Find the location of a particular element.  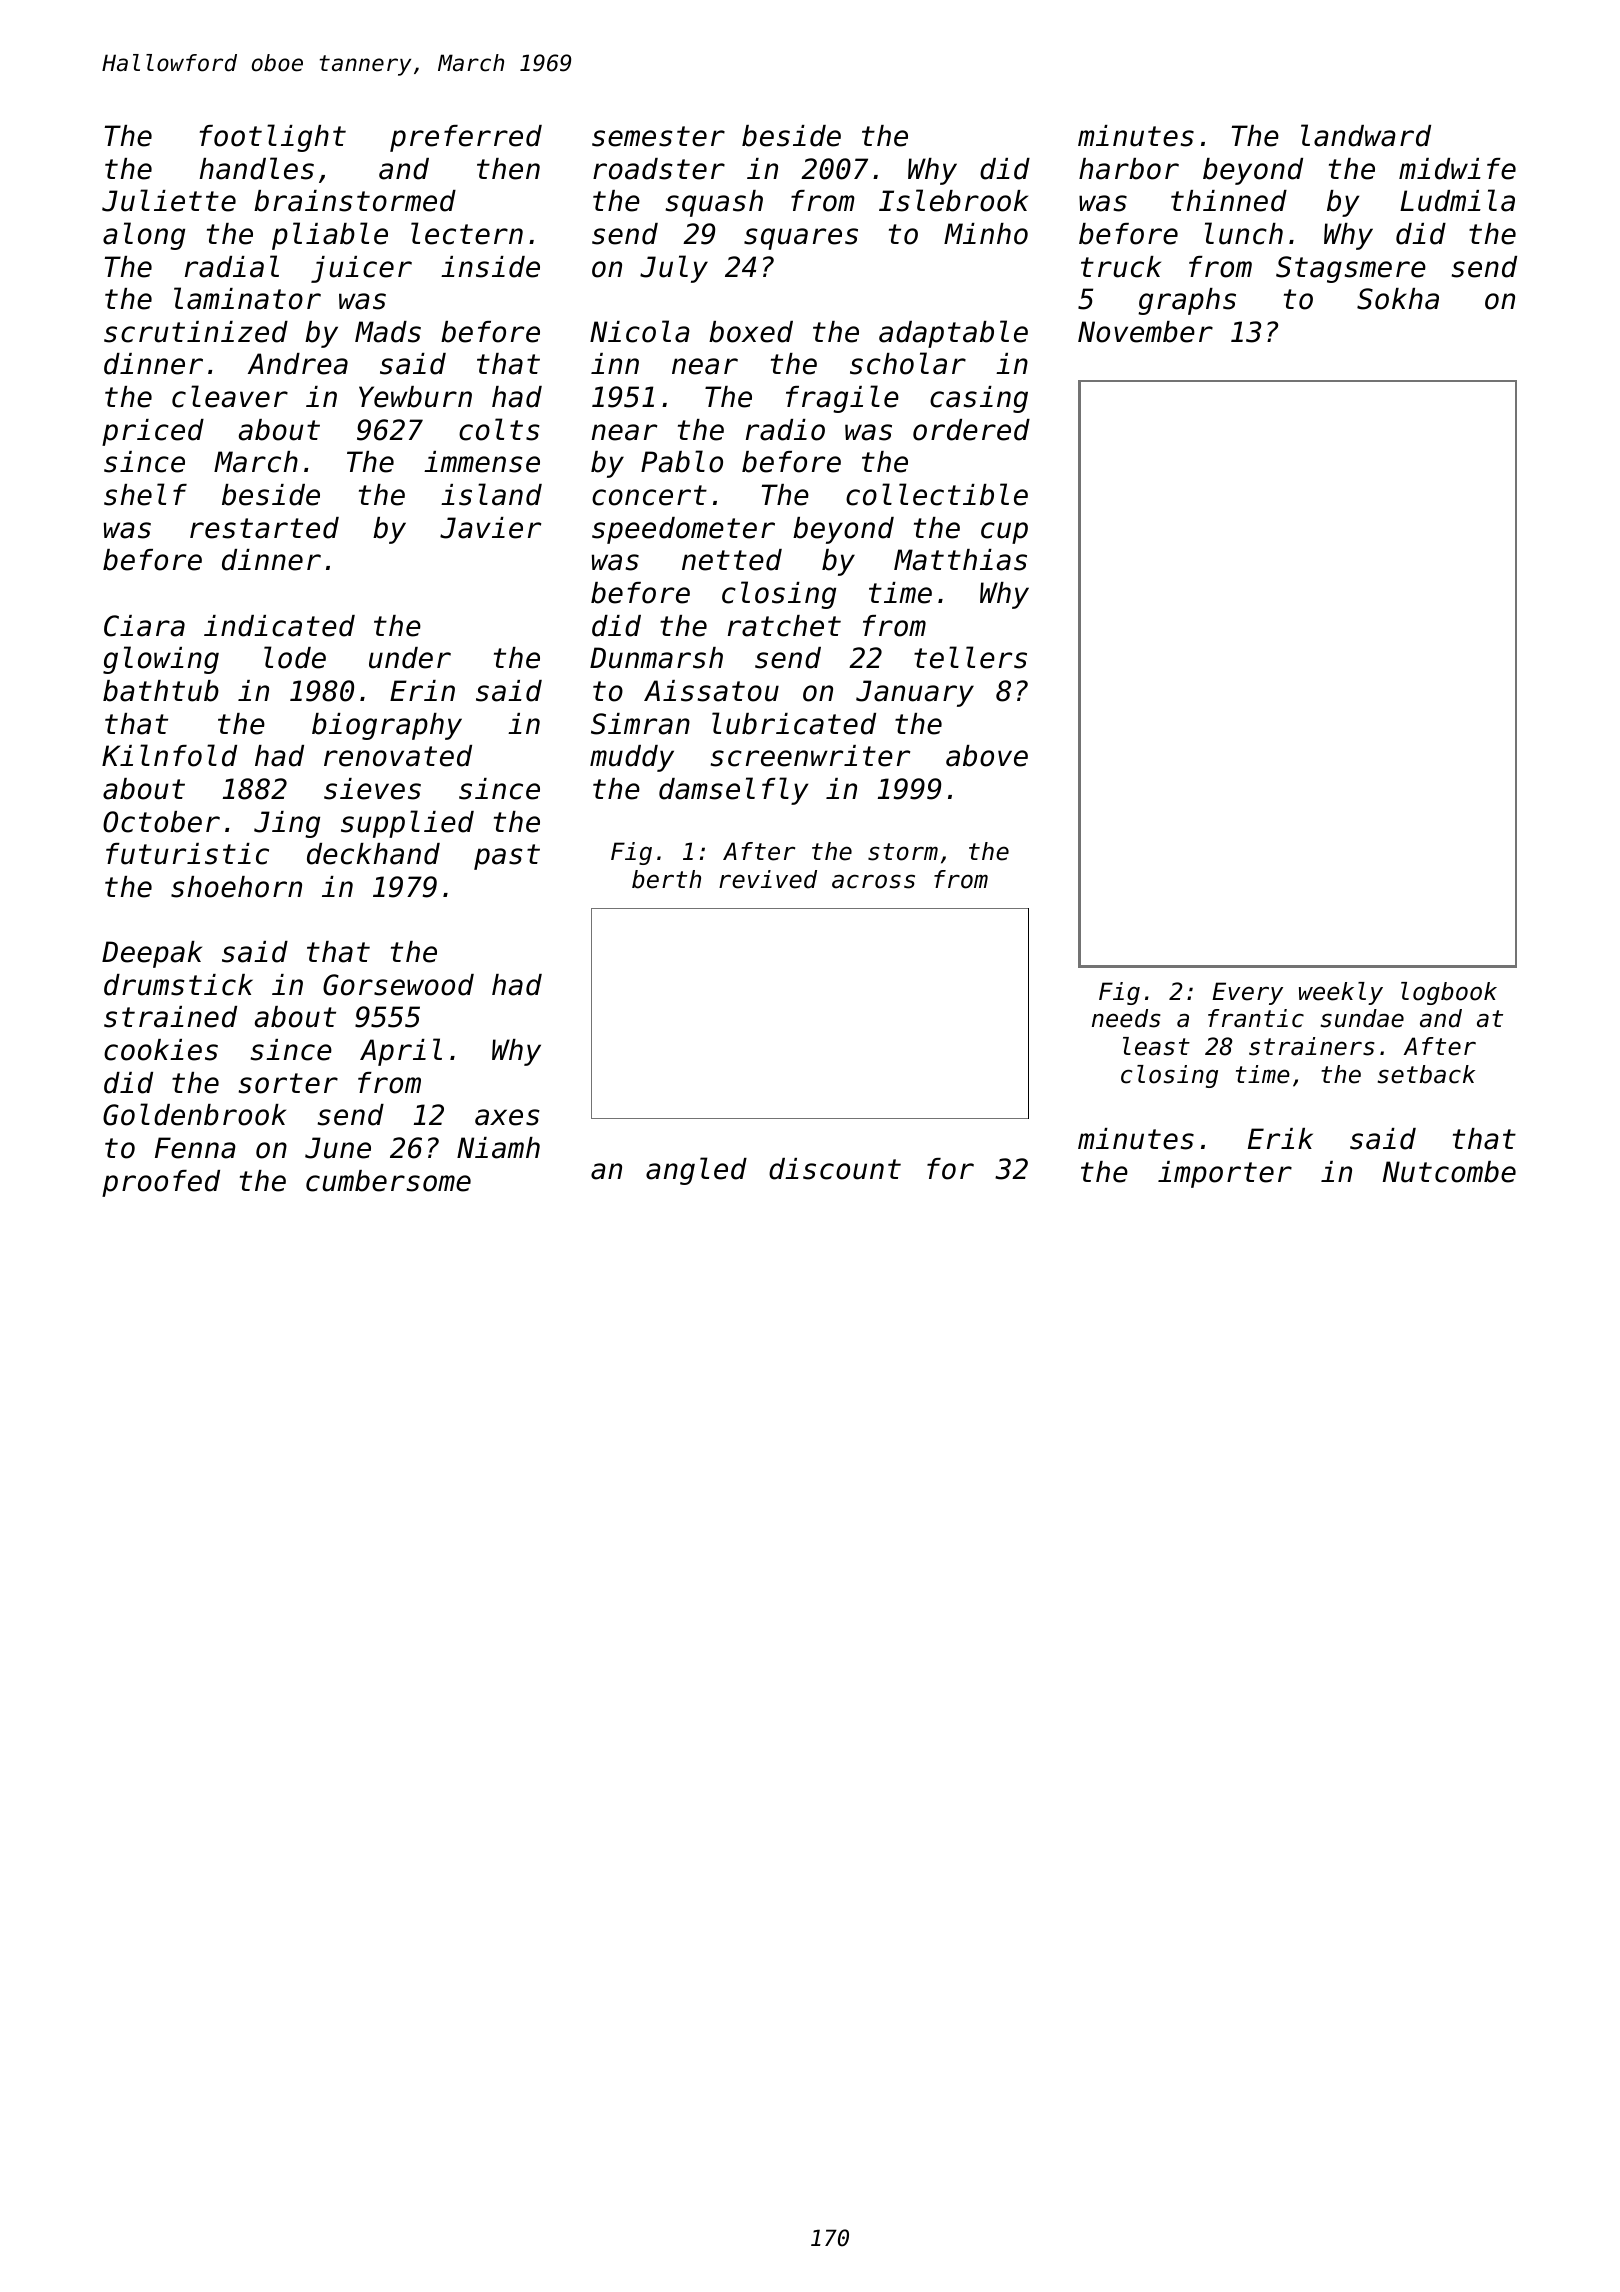

harbor is located at coordinates (1129, 169).
